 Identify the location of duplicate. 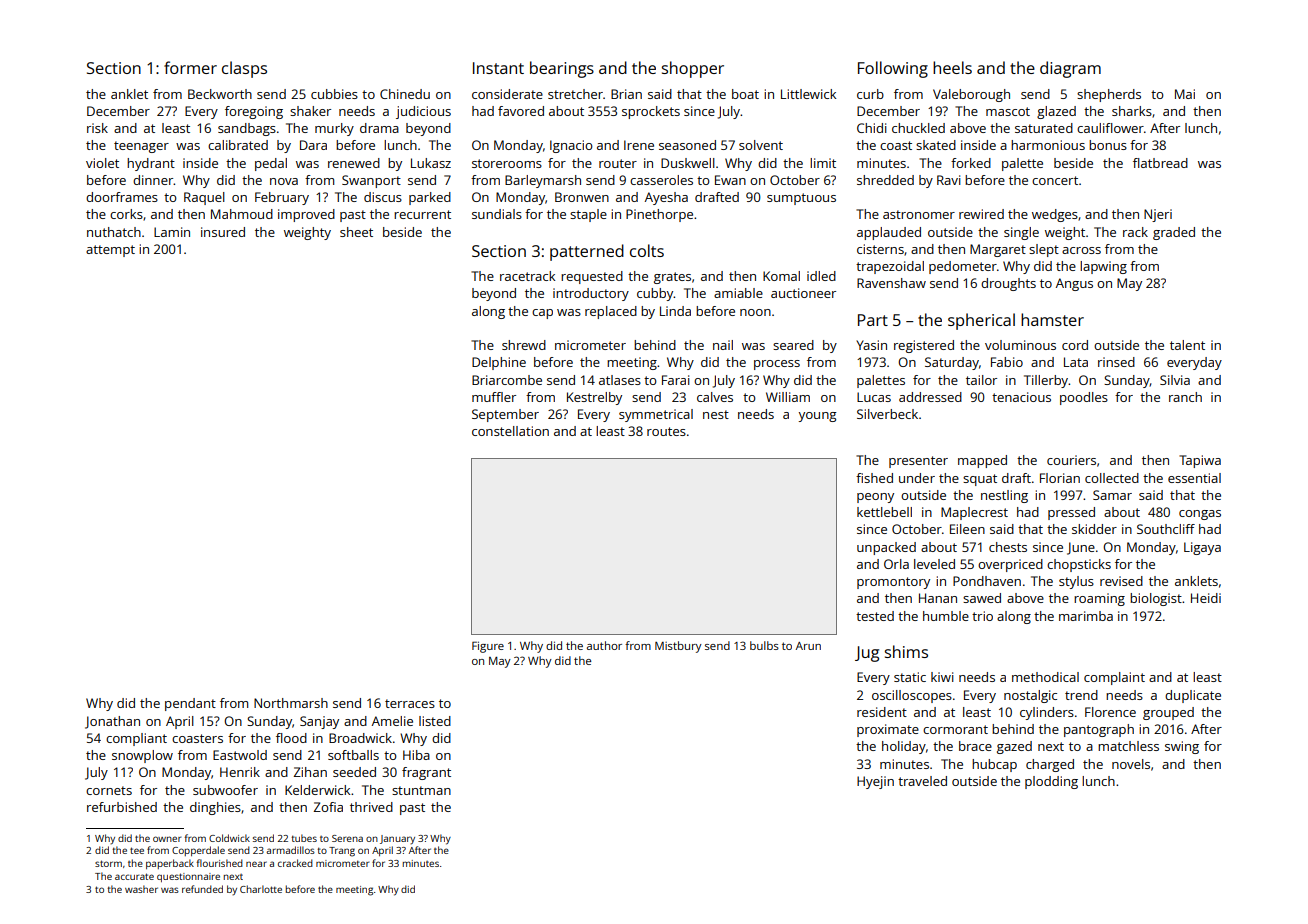
(1193, 696).
